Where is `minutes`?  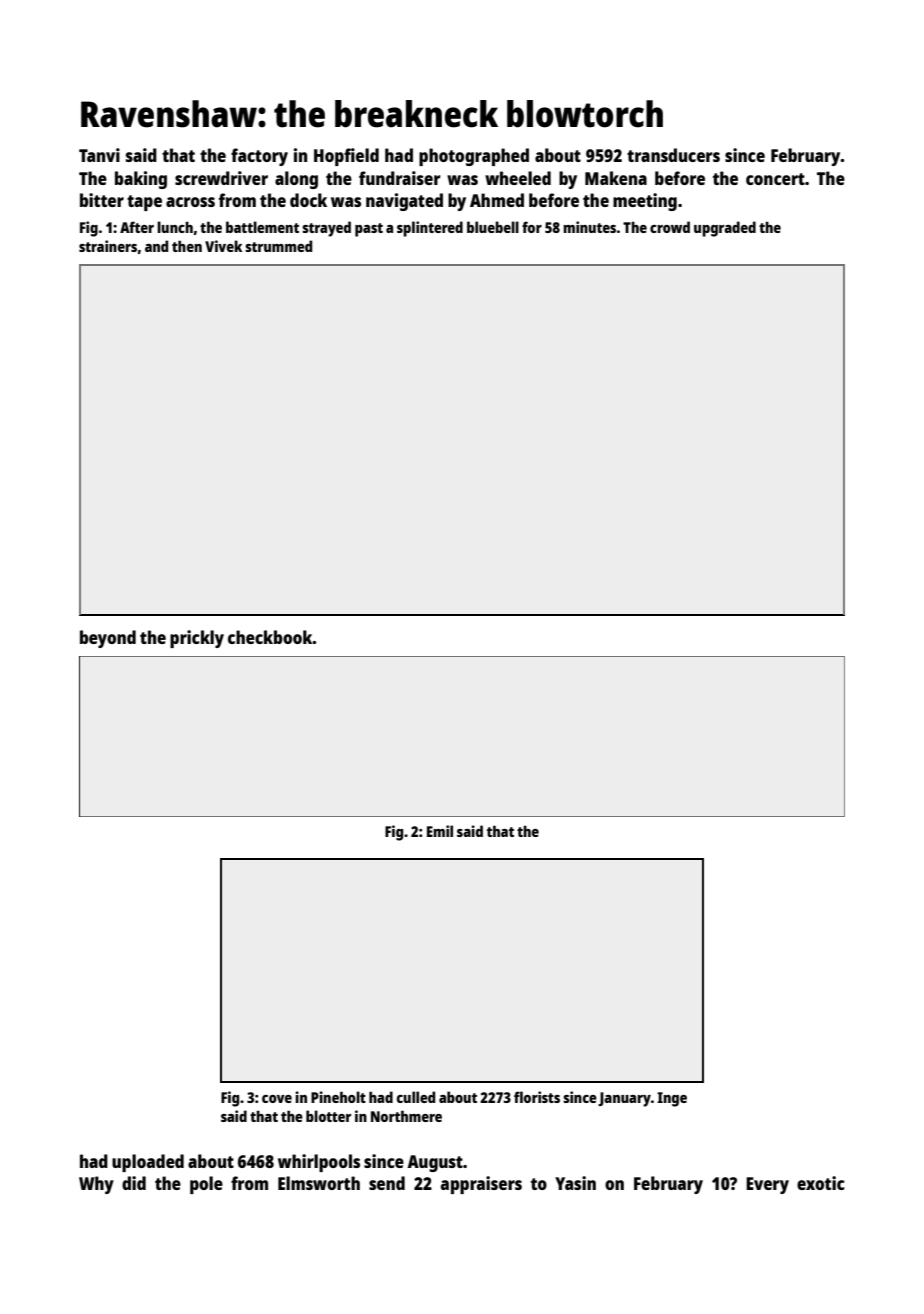
minutes is located at coordinates (589, 227).
